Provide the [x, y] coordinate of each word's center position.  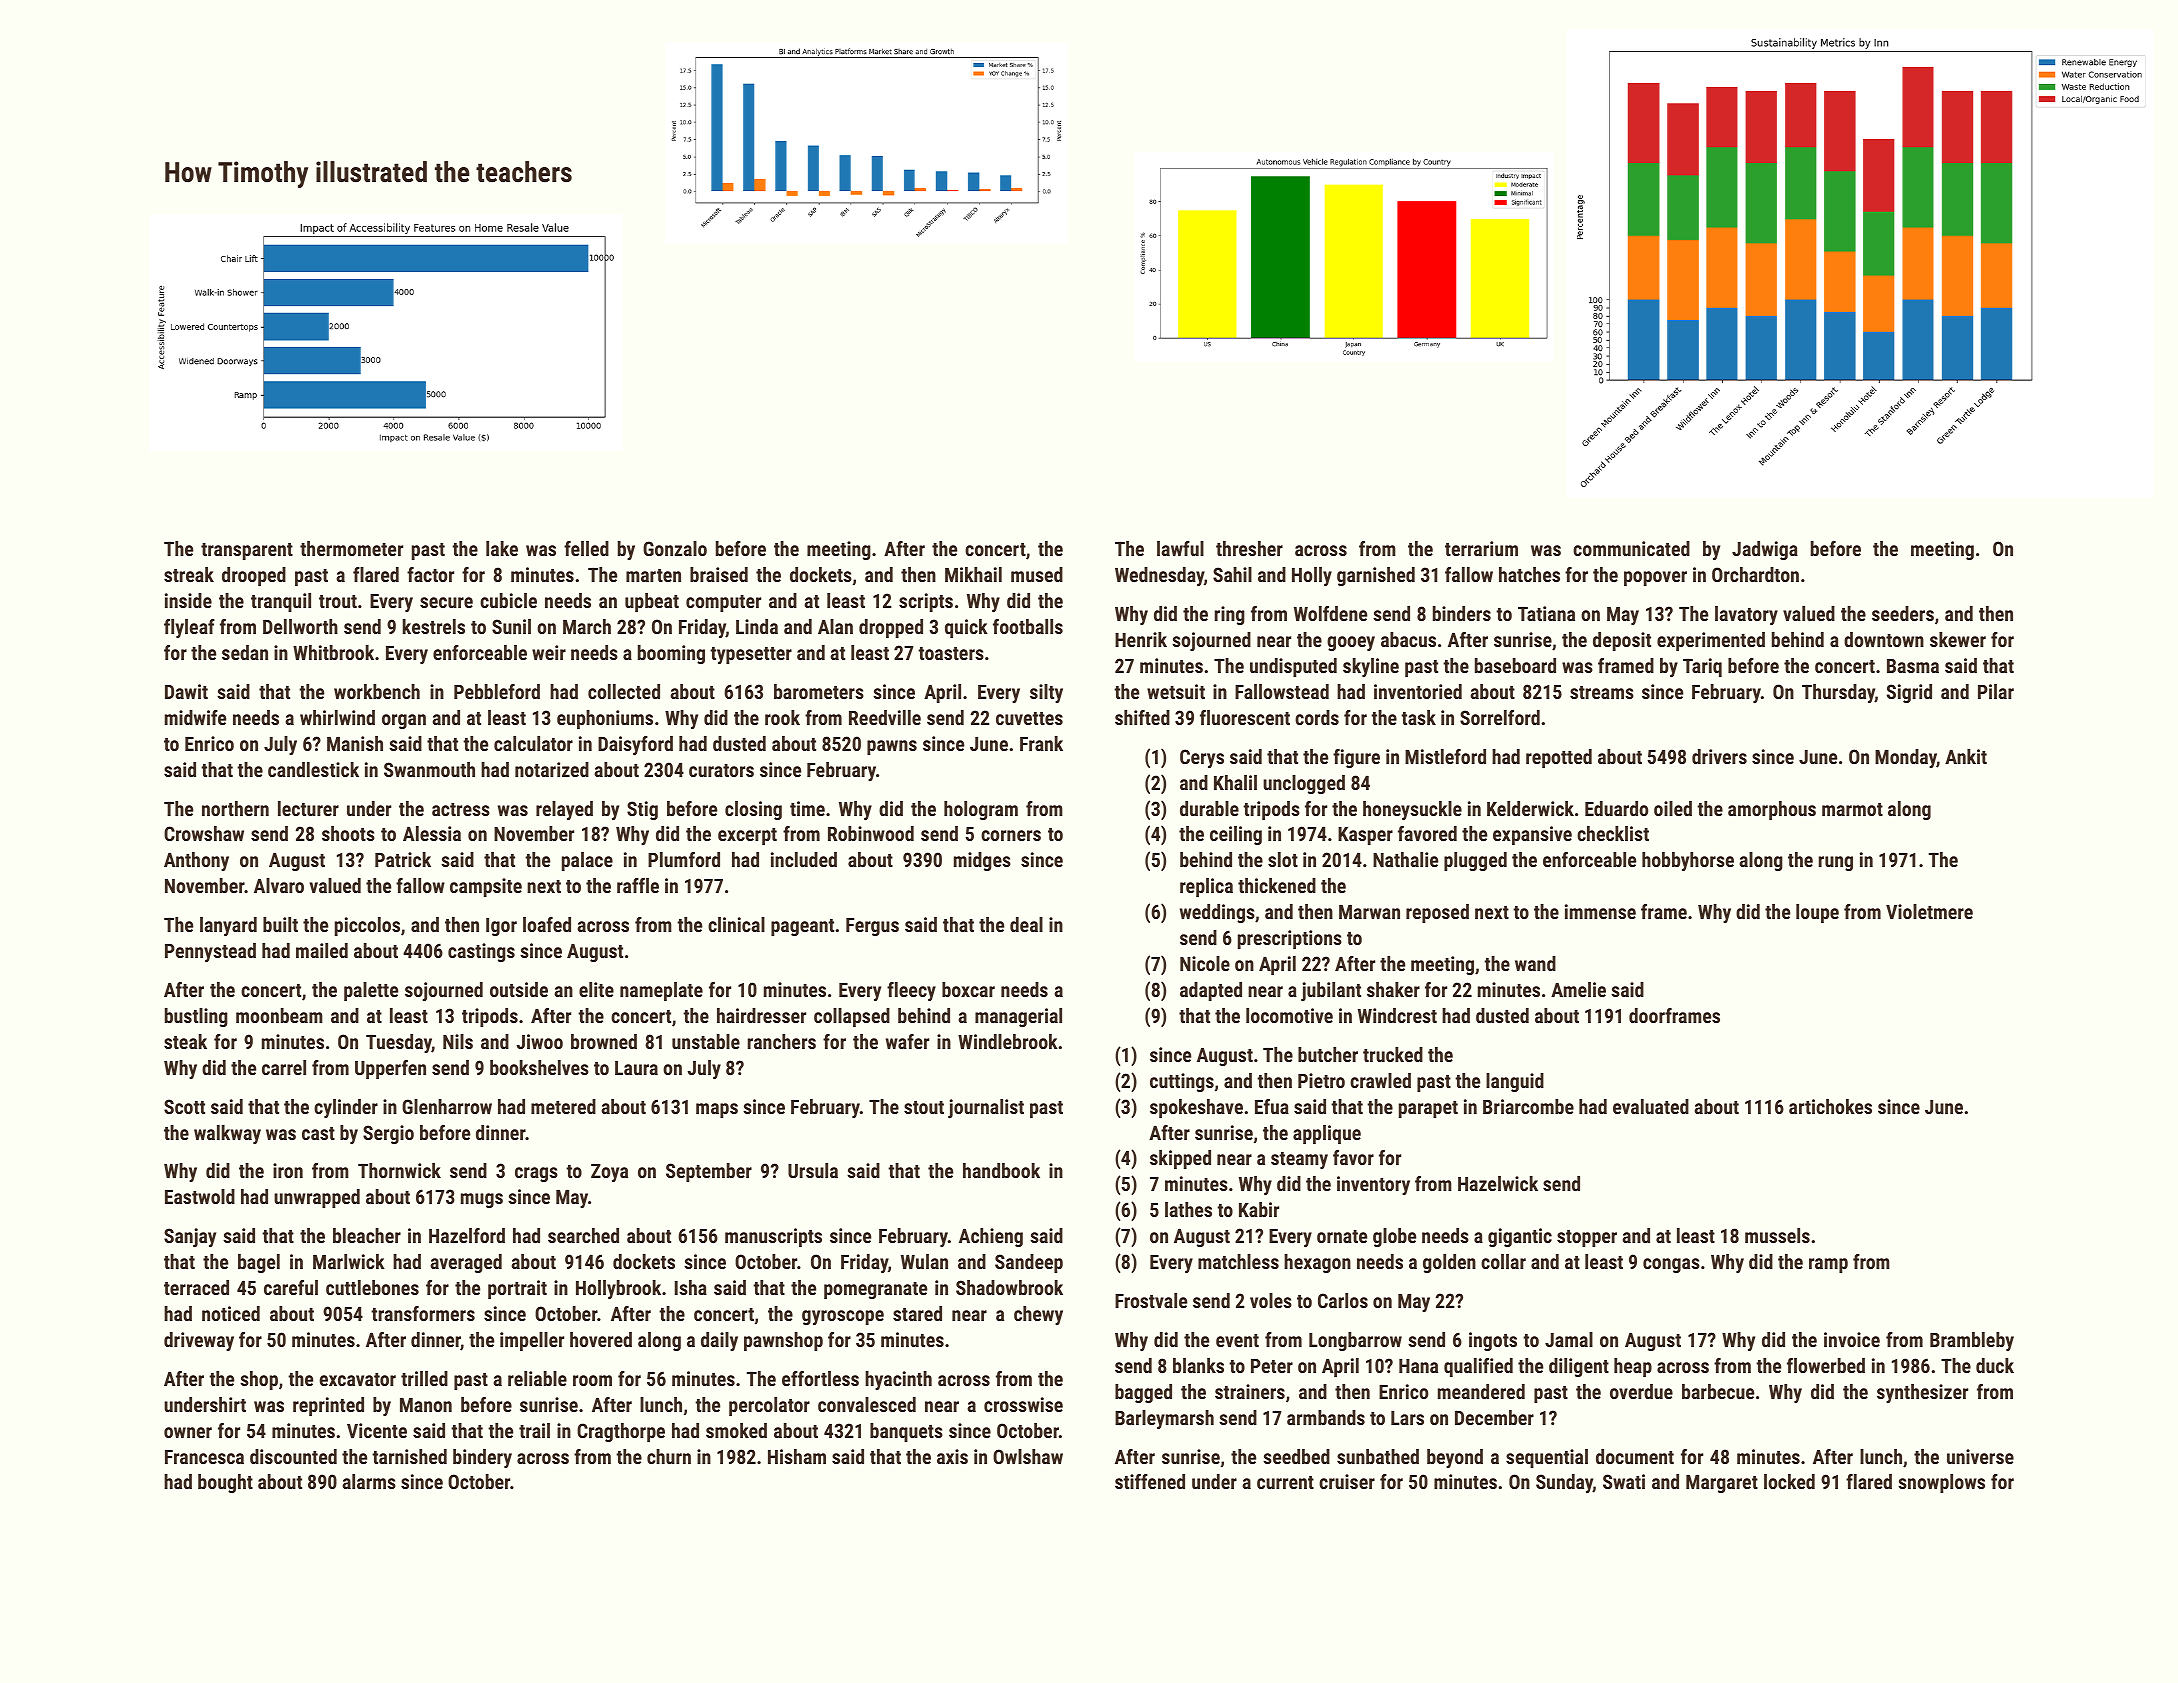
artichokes [1830, 1106]
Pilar [1996, 691]
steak [185, 1041]
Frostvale [1151, 1300]
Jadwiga [1765, 550]
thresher [1249, 548]
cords [1317, 717]
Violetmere [1929, 911]
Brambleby [1972, 1341]
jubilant [1331, 991]
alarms [369, 1481]
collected [624, 691]
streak [189, 574]
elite [596, 989]
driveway [199, 1341]
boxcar [968, 989]
